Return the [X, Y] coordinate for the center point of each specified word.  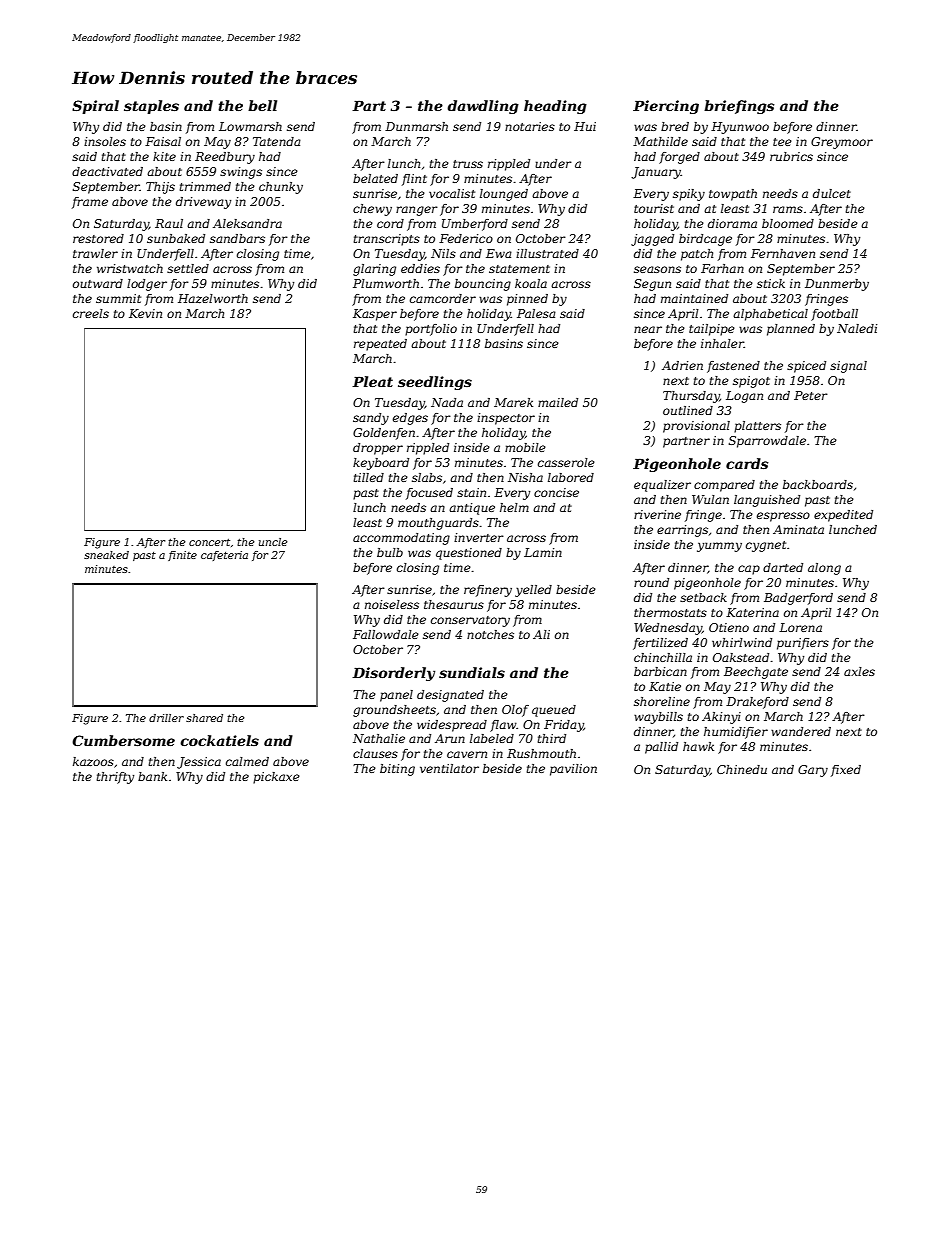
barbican [660, 671]
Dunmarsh [416, 126]
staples [151, 107]
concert [209, 542]
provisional [696, 427]
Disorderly [393, 674]
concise [556, 492]
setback [703, 597]
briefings [739, 107]
